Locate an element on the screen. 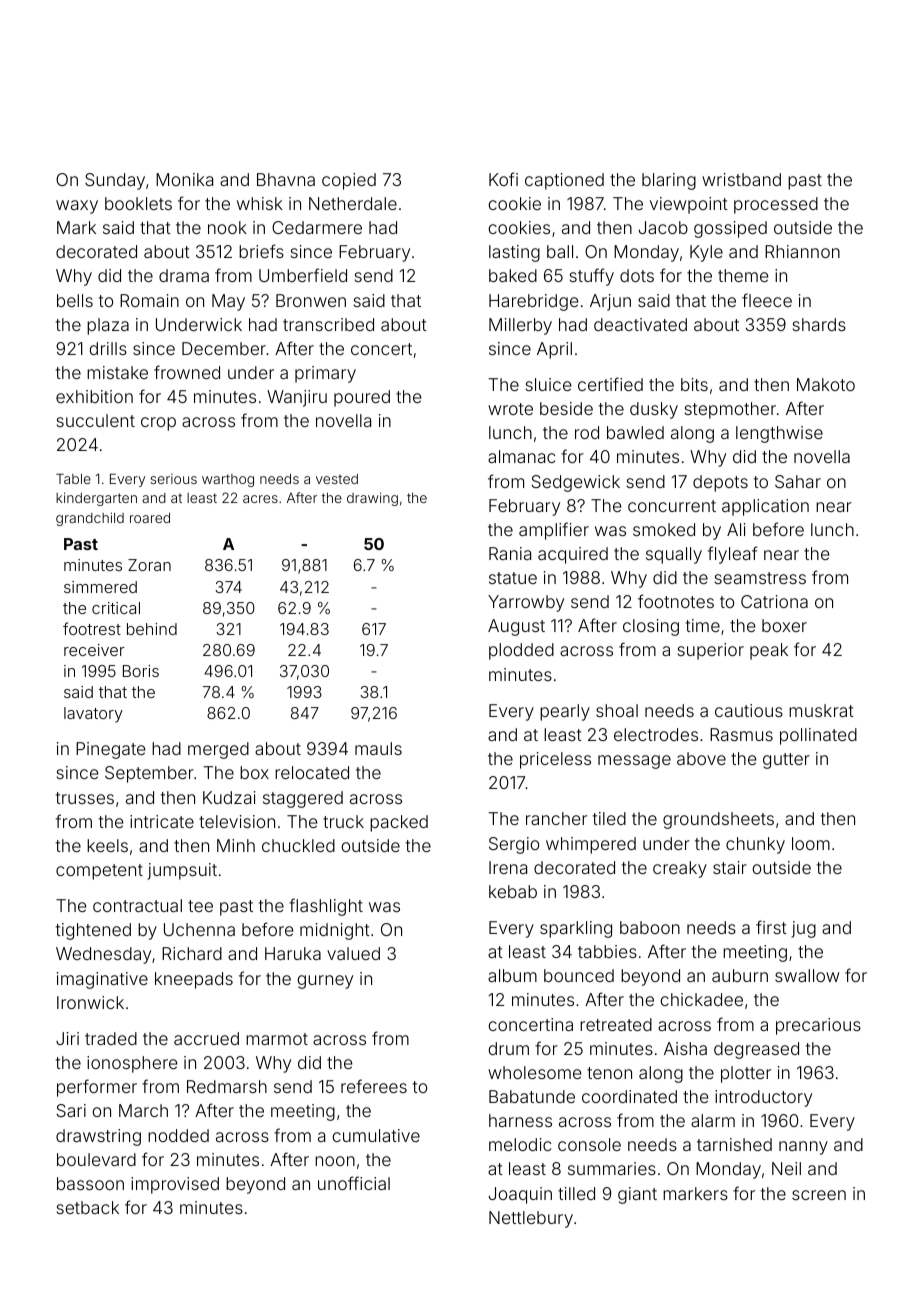 The height and width of the screenshot is (1311, 924). Monika is located at coordinates (184, 179).
